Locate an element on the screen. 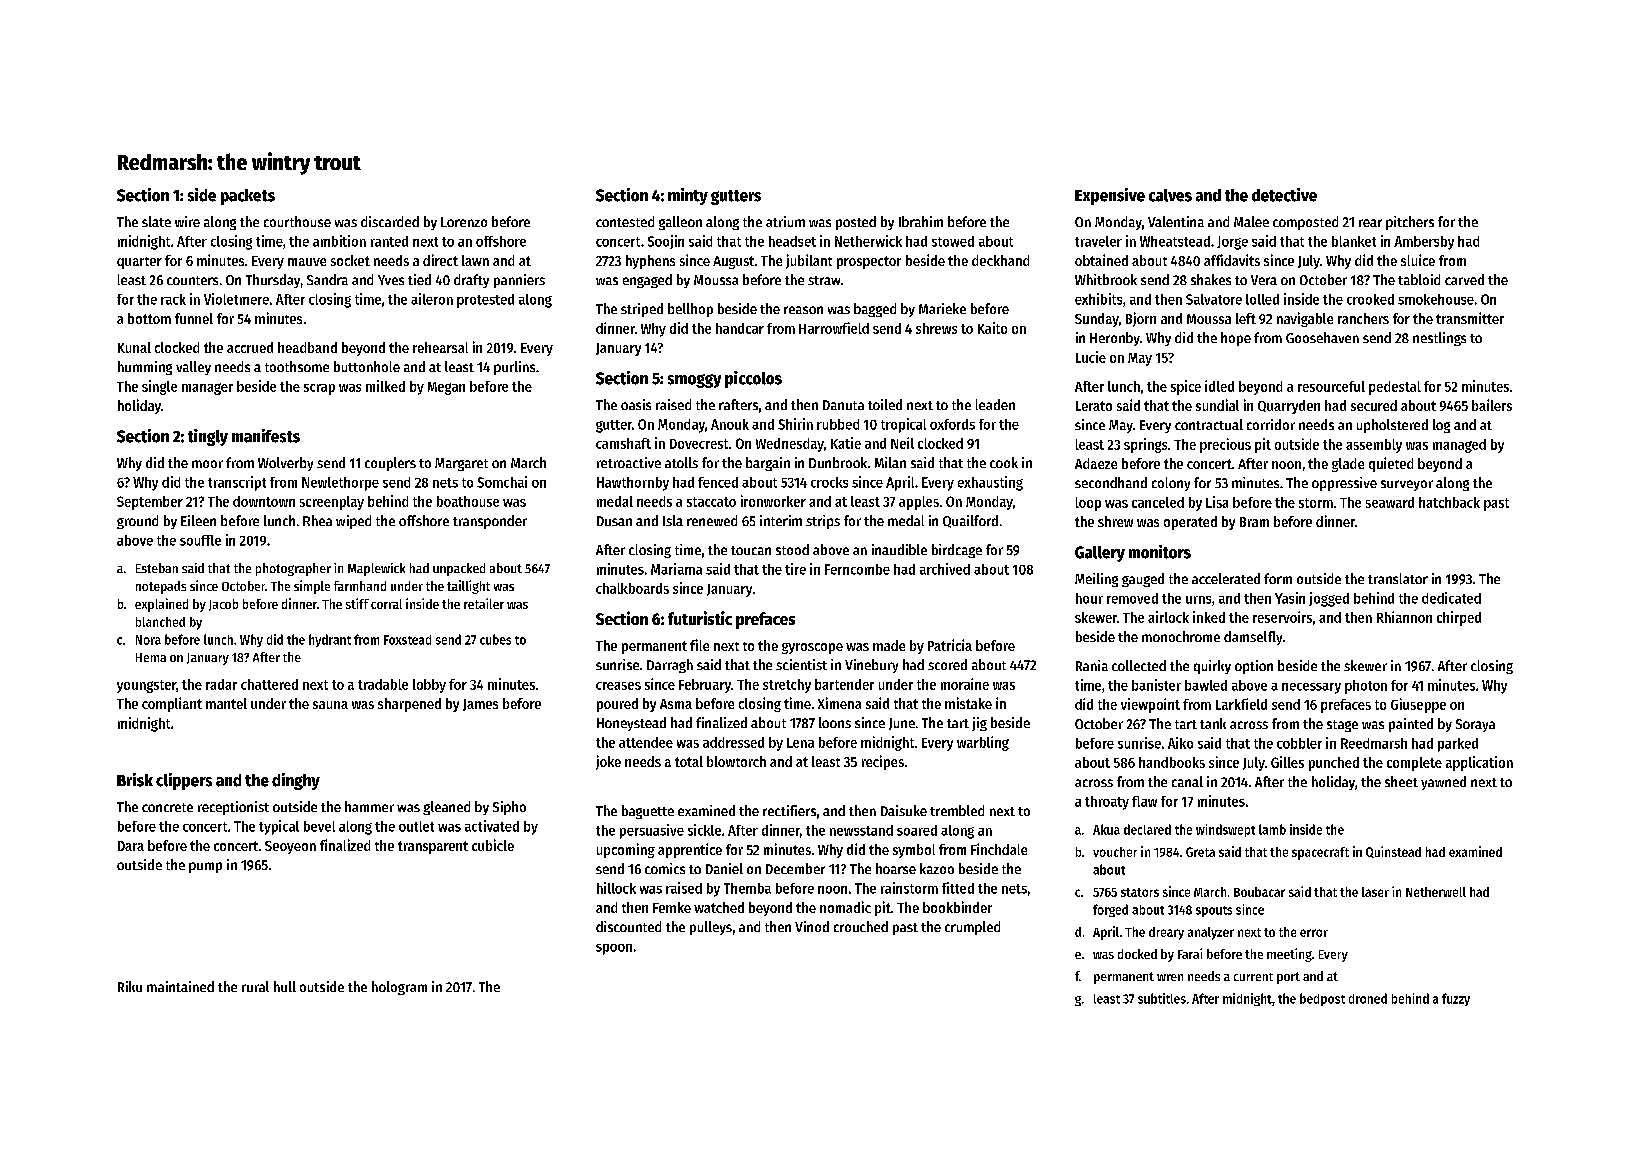 The image size is (1633, 1154). subtitles is located at coordinates (1162, 998).
